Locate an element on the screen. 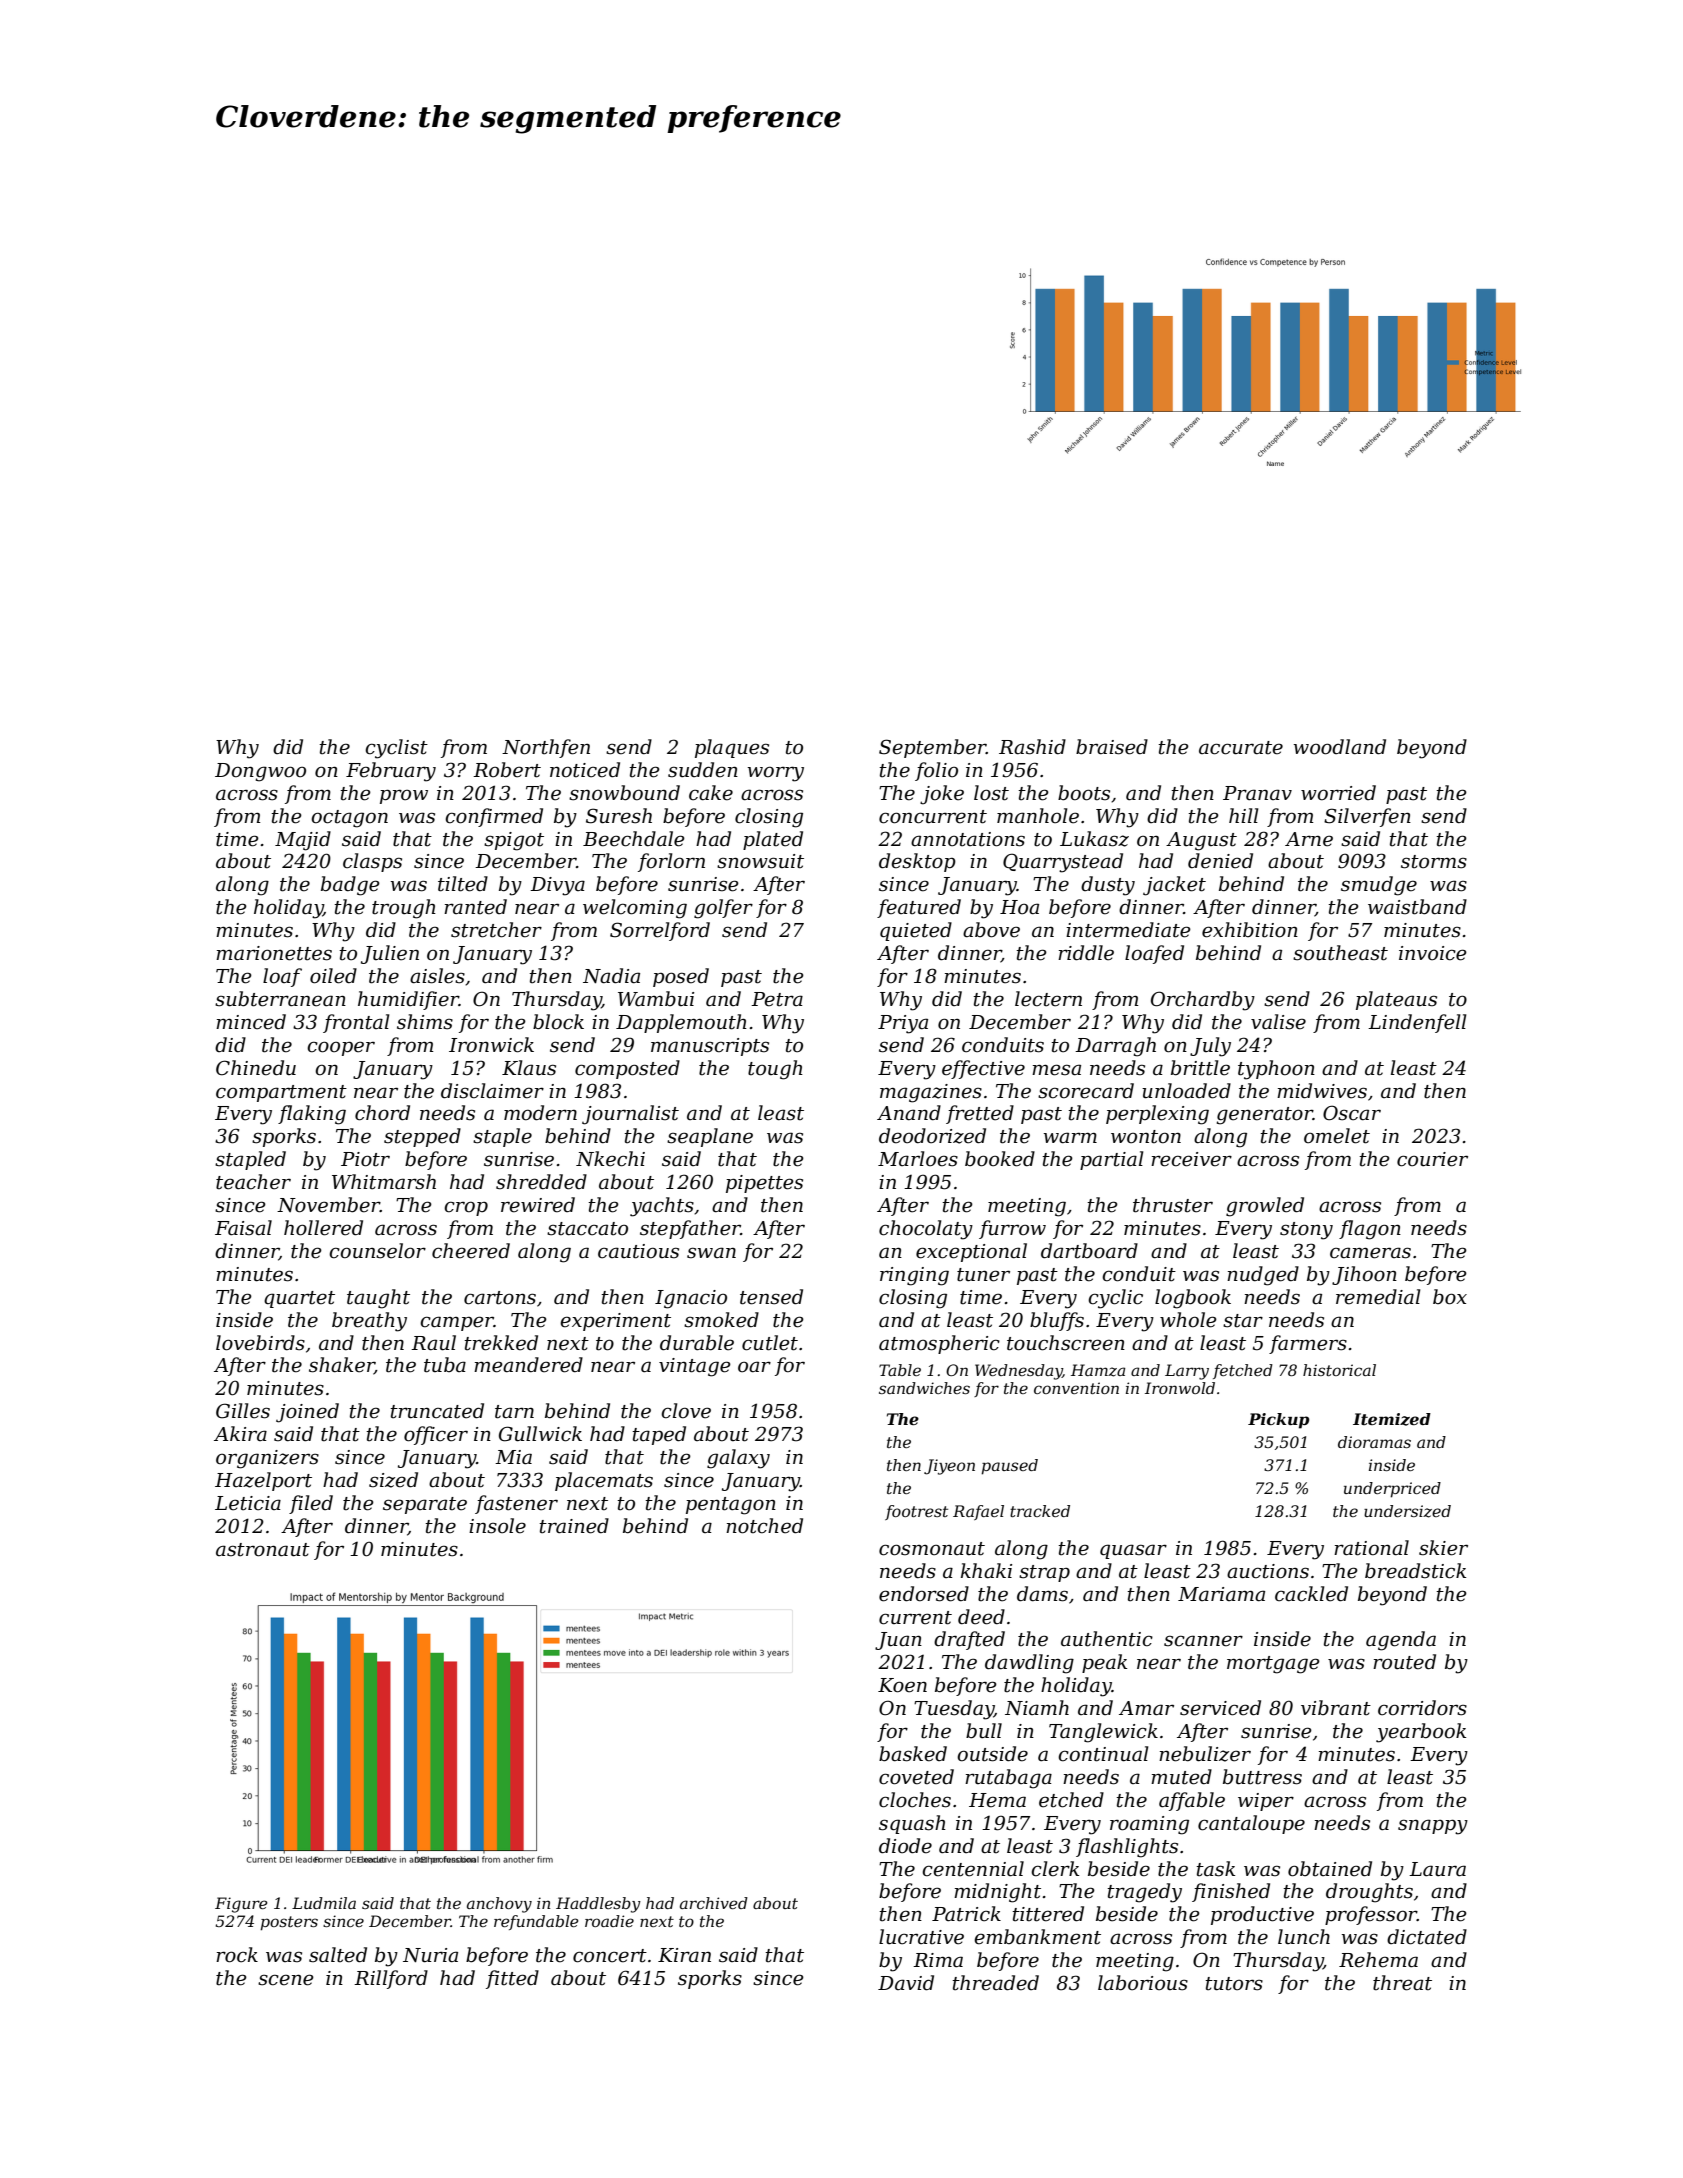  Ironwold is located at coordinates (1180, 1388).
